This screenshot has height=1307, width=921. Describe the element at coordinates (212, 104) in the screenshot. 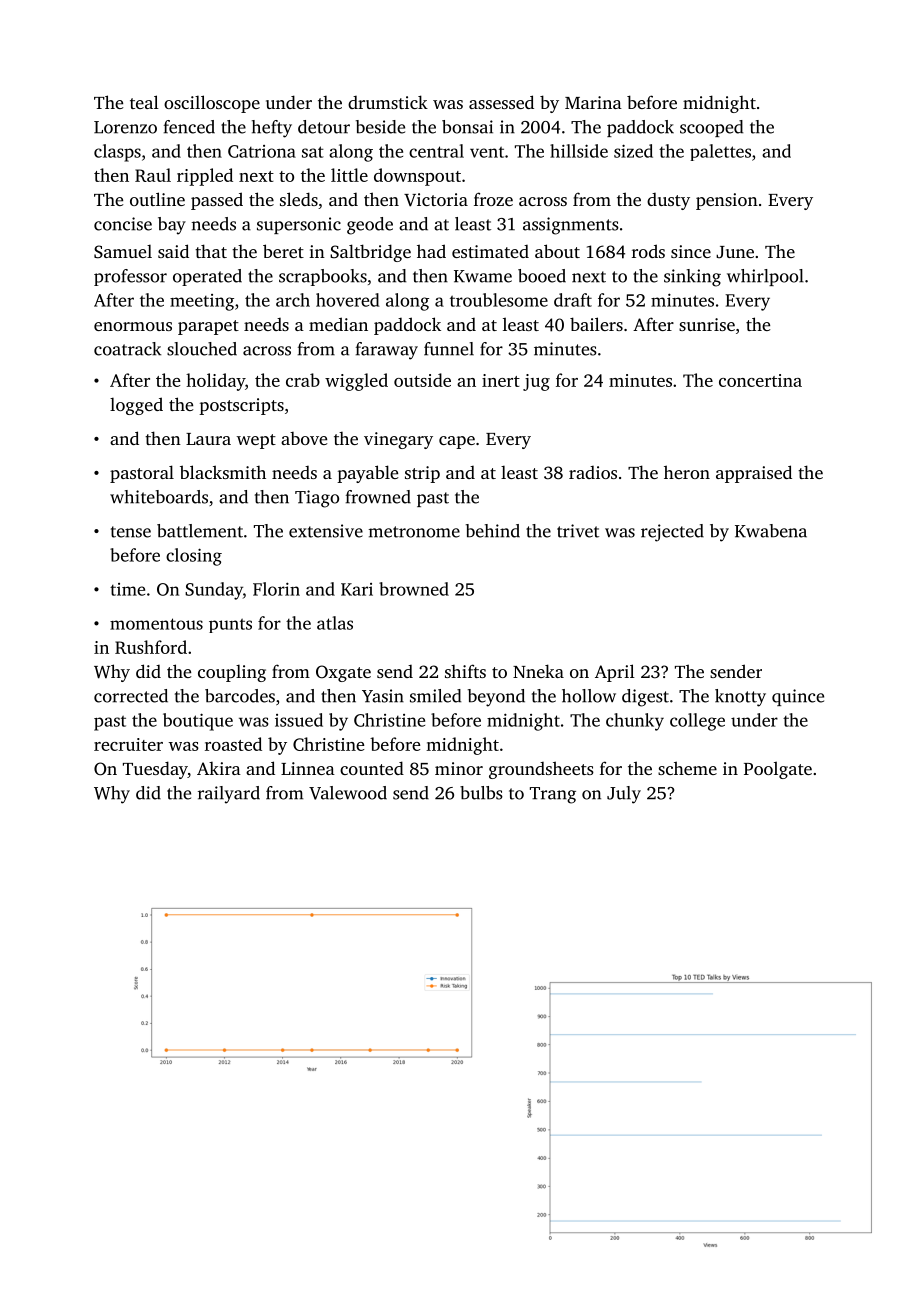

I see `oscilloscope` at that location.
